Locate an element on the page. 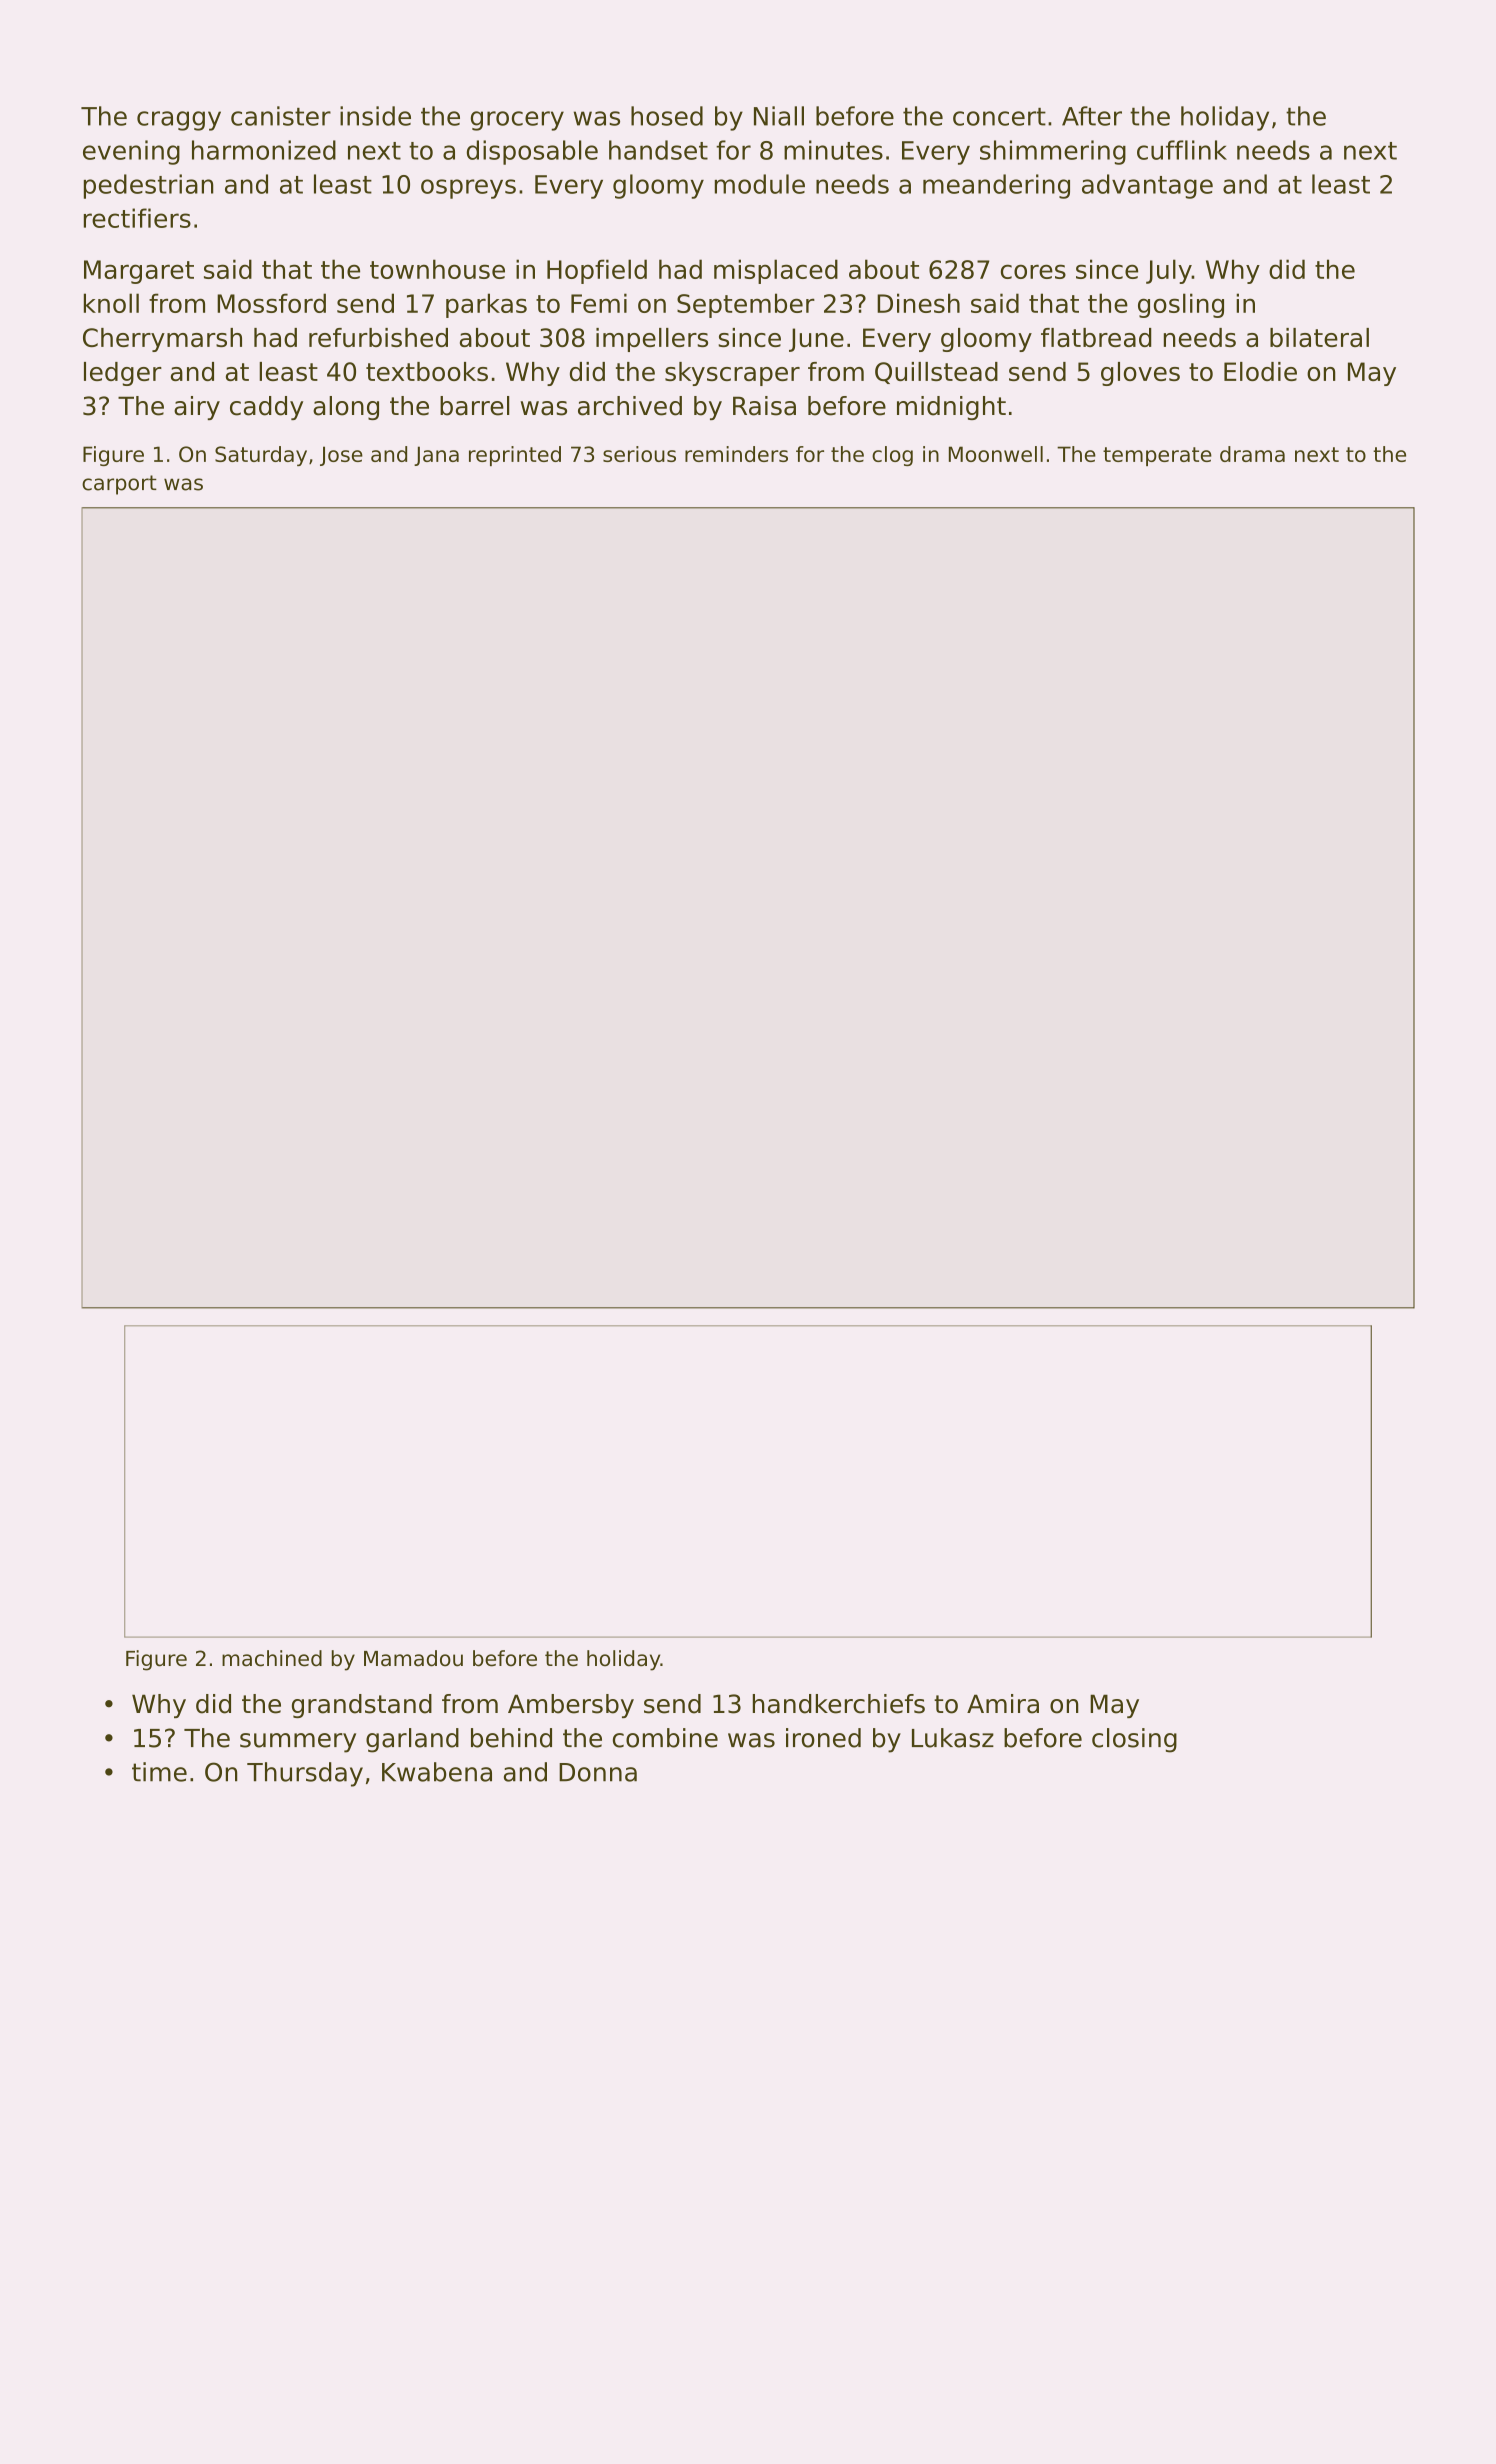 This document has width=1496, height=2464. Ambersby is located at coordinates (571, 1706).
